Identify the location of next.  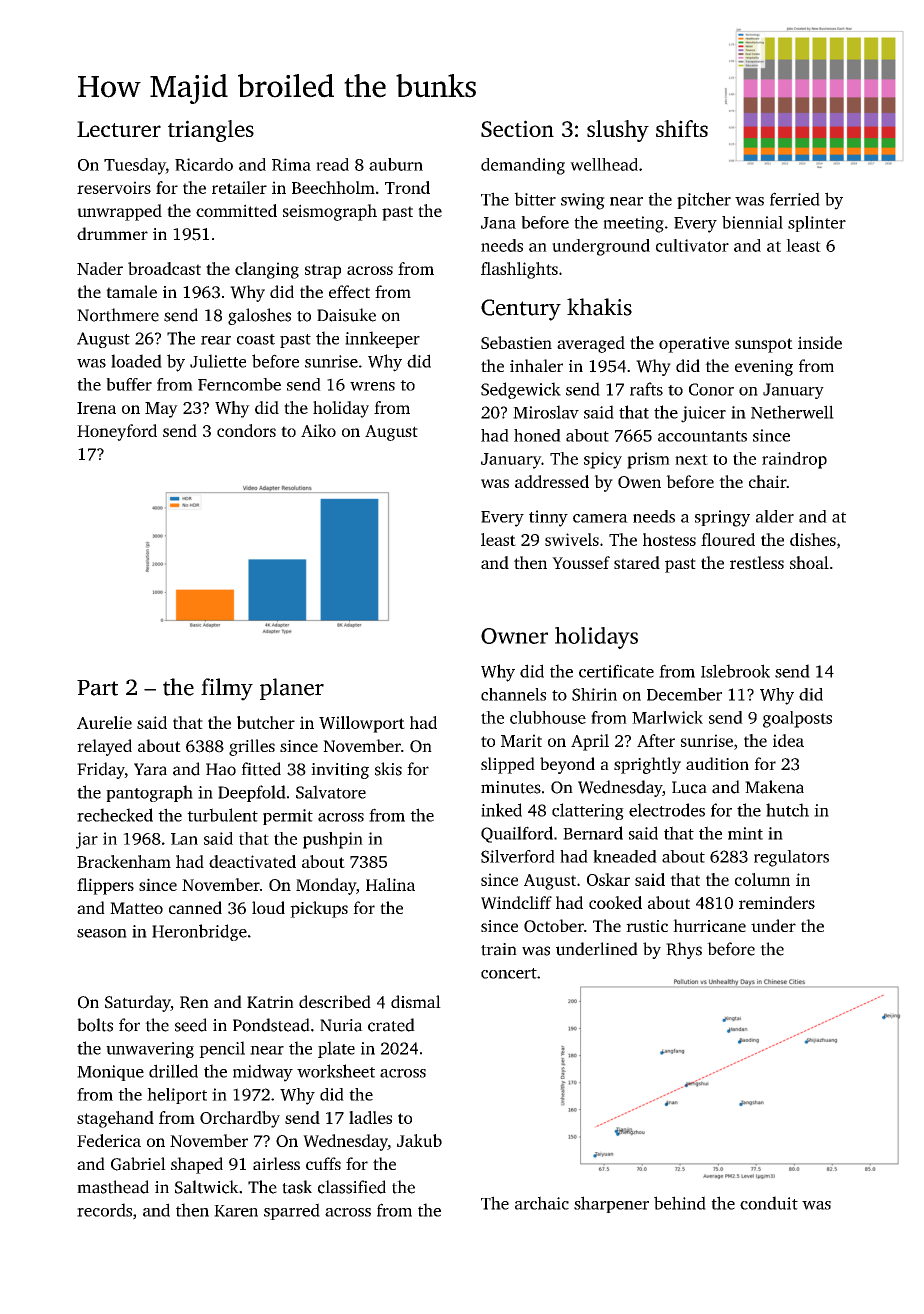
(691, 459).
